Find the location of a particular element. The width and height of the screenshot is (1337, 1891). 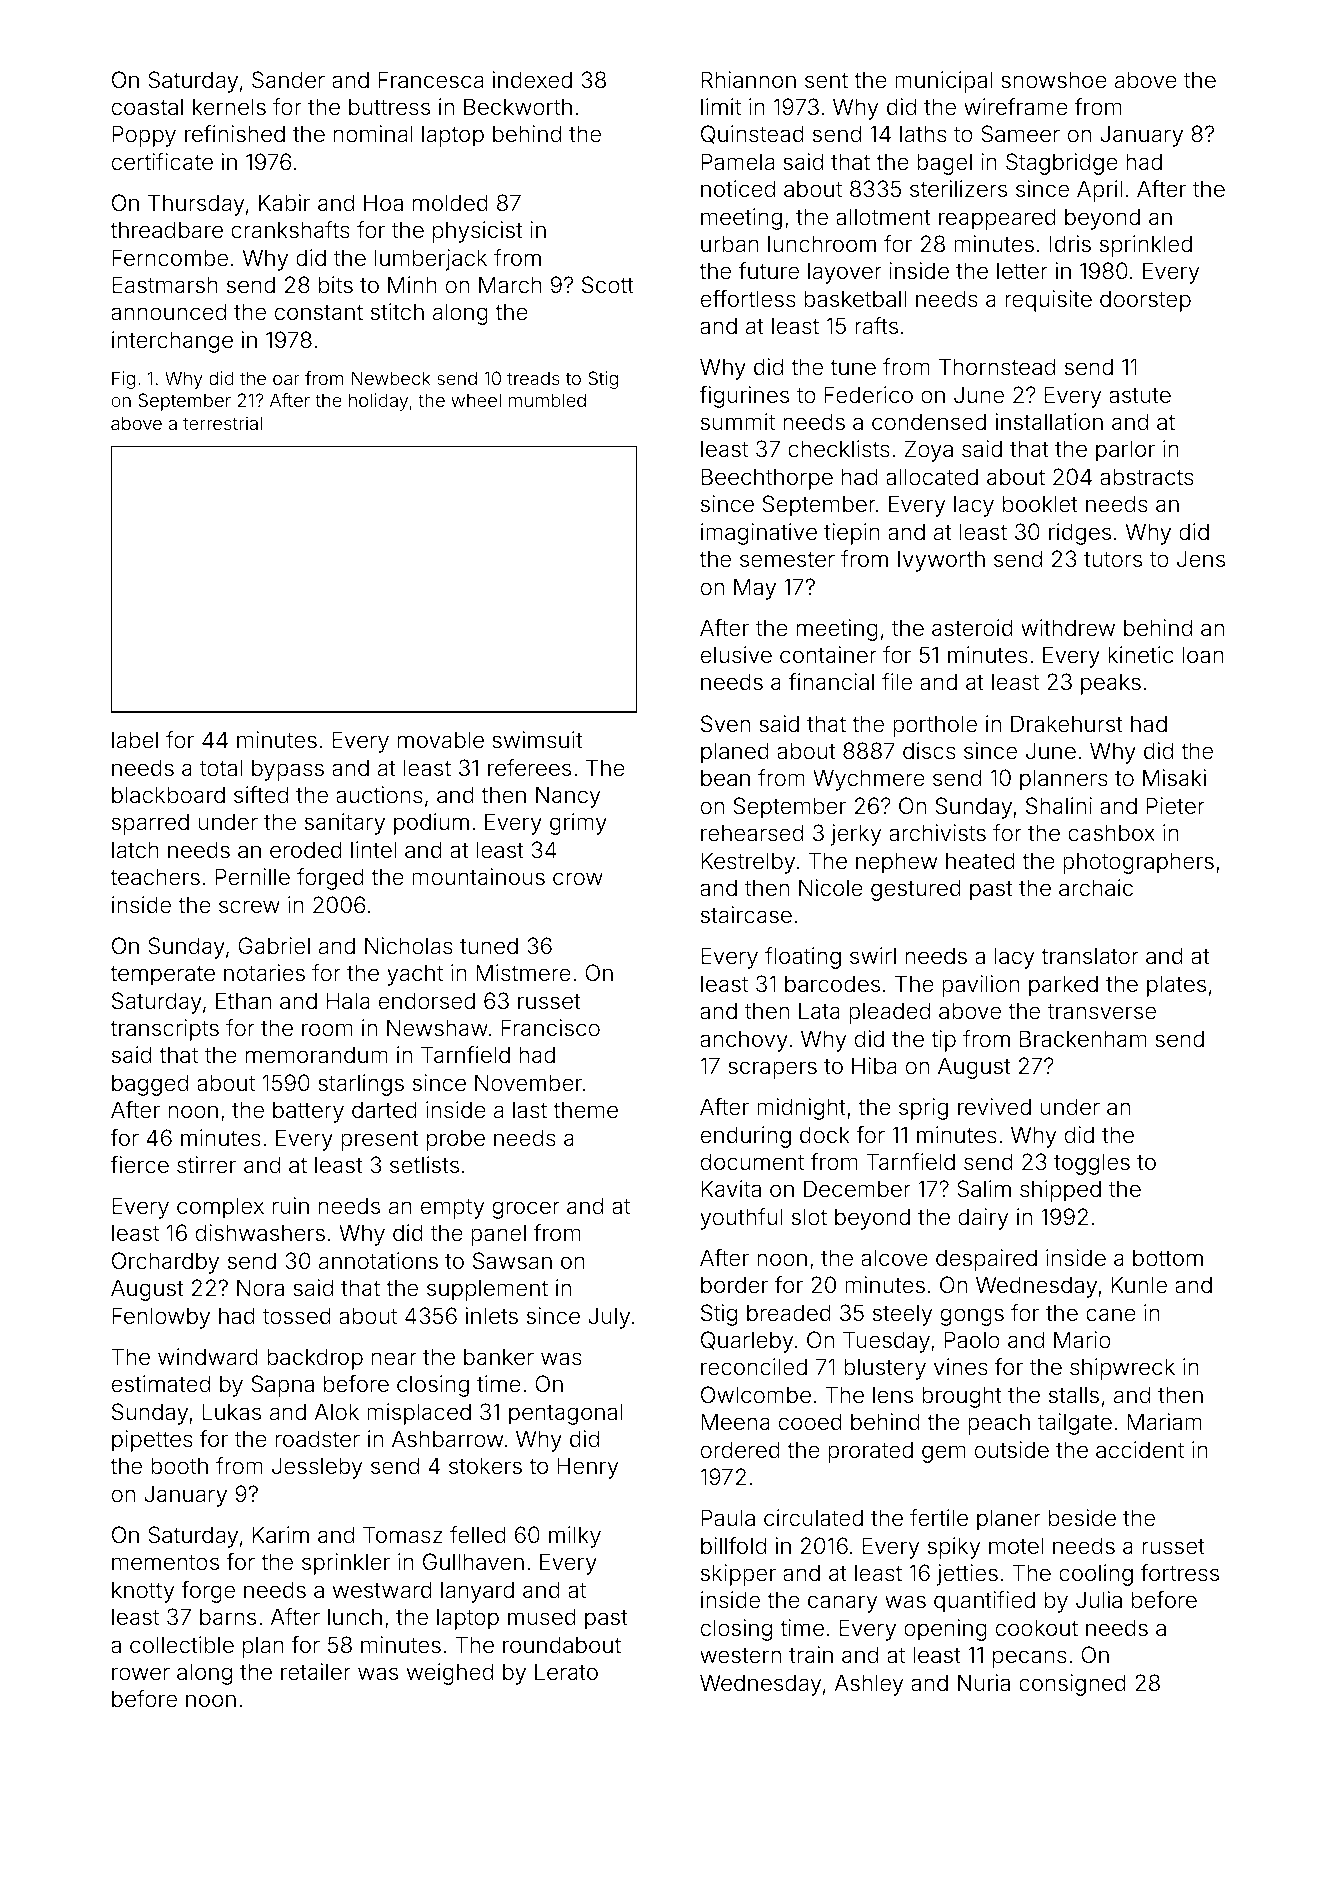

bean is located at coordinates (725, 778).
